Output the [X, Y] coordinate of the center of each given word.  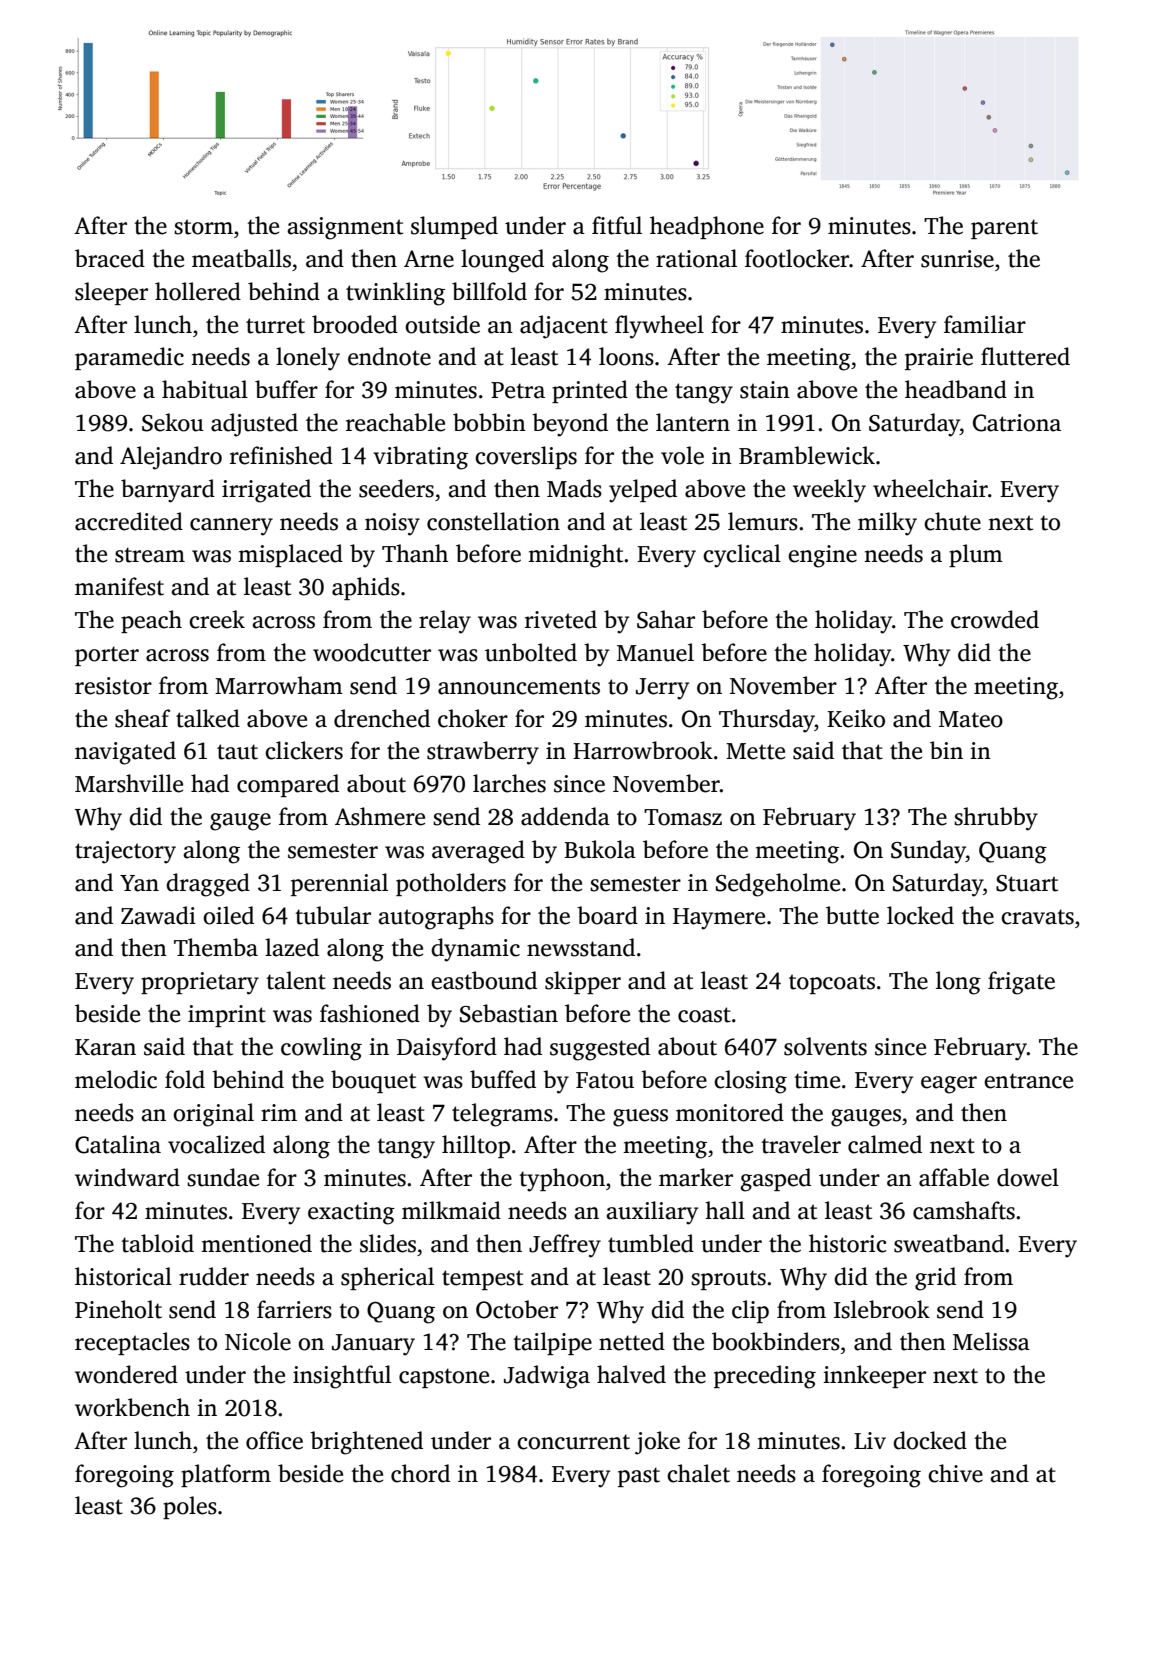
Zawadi [158, 915]
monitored [730, 1112]
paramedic [129, 358]
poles [190, 1507]
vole [682, 455]
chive [955, 1473]
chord [420, 1473]
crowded [995, 619]
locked [920, 915]
